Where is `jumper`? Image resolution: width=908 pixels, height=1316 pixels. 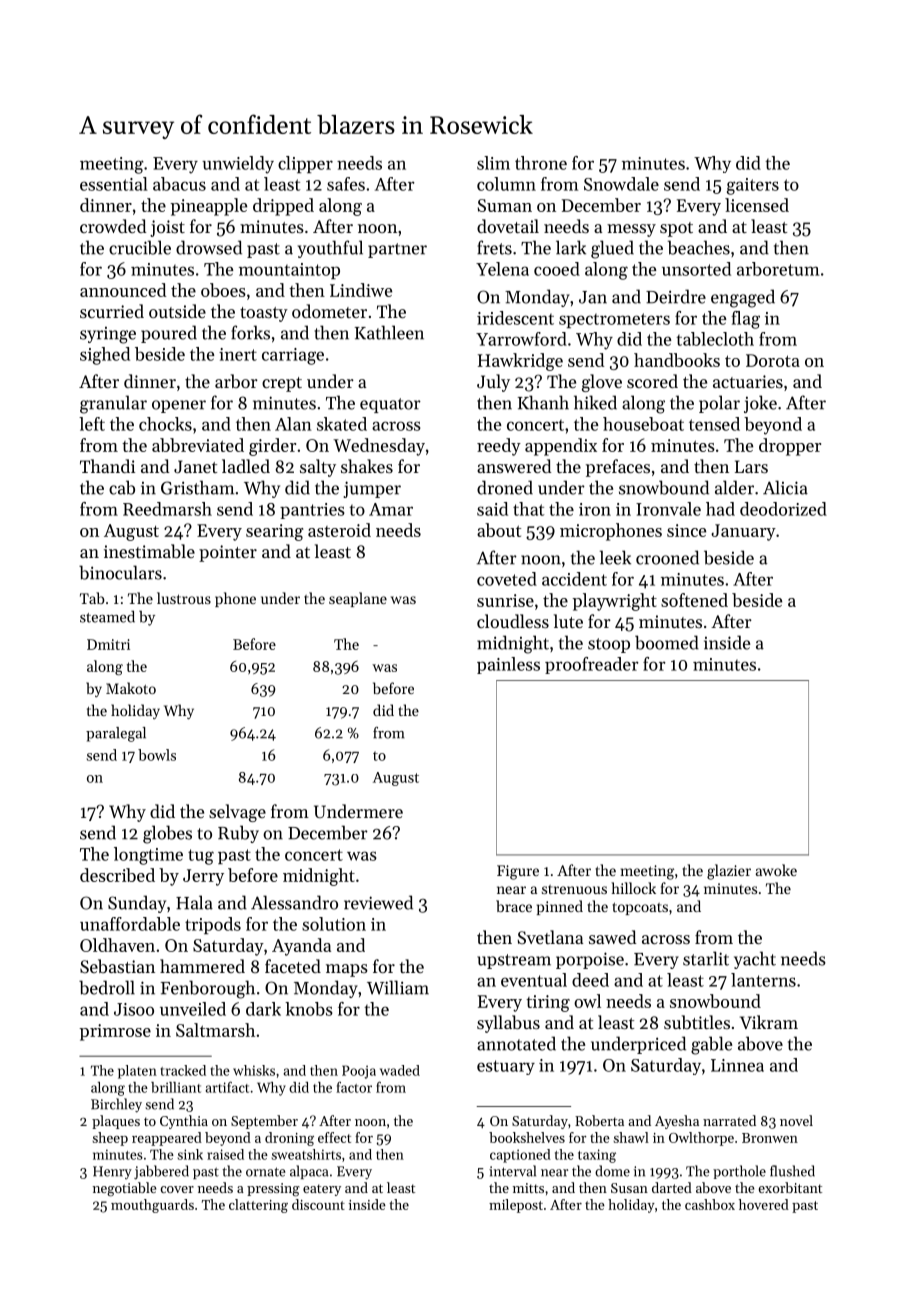 jumper is located at coordinates (372, 489).
